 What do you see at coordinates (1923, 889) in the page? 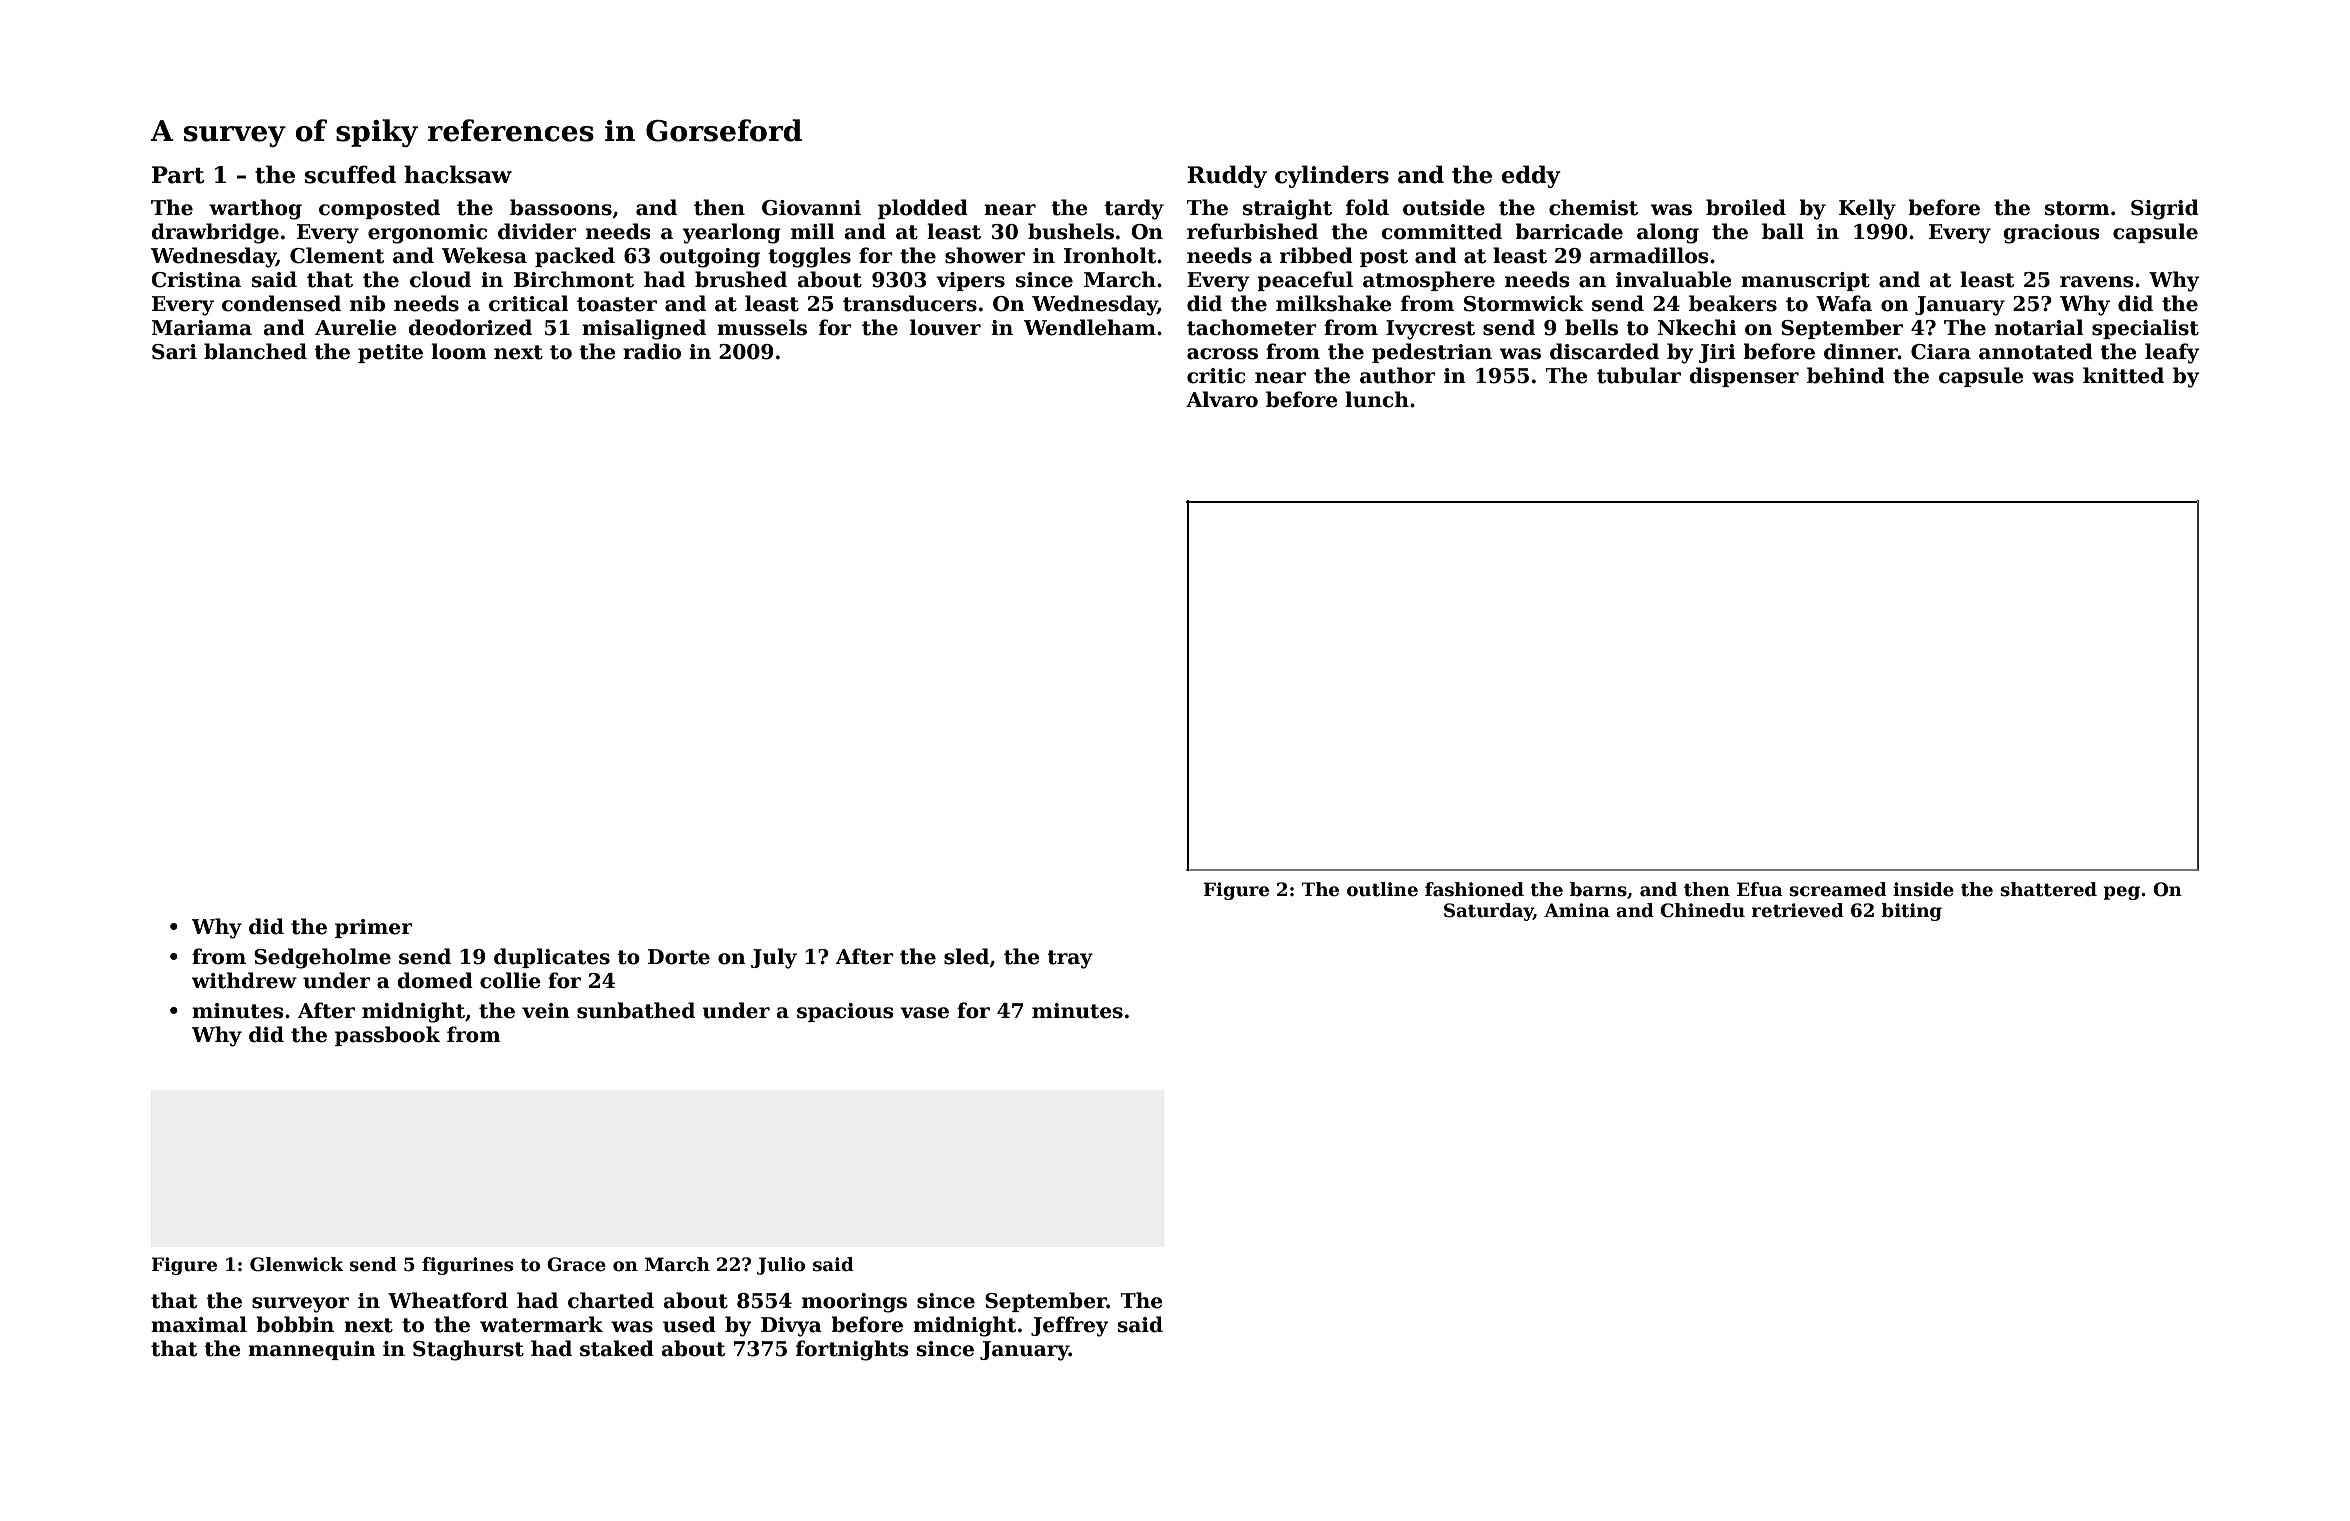
I see `inside` at bounding box center [1923, 889].
